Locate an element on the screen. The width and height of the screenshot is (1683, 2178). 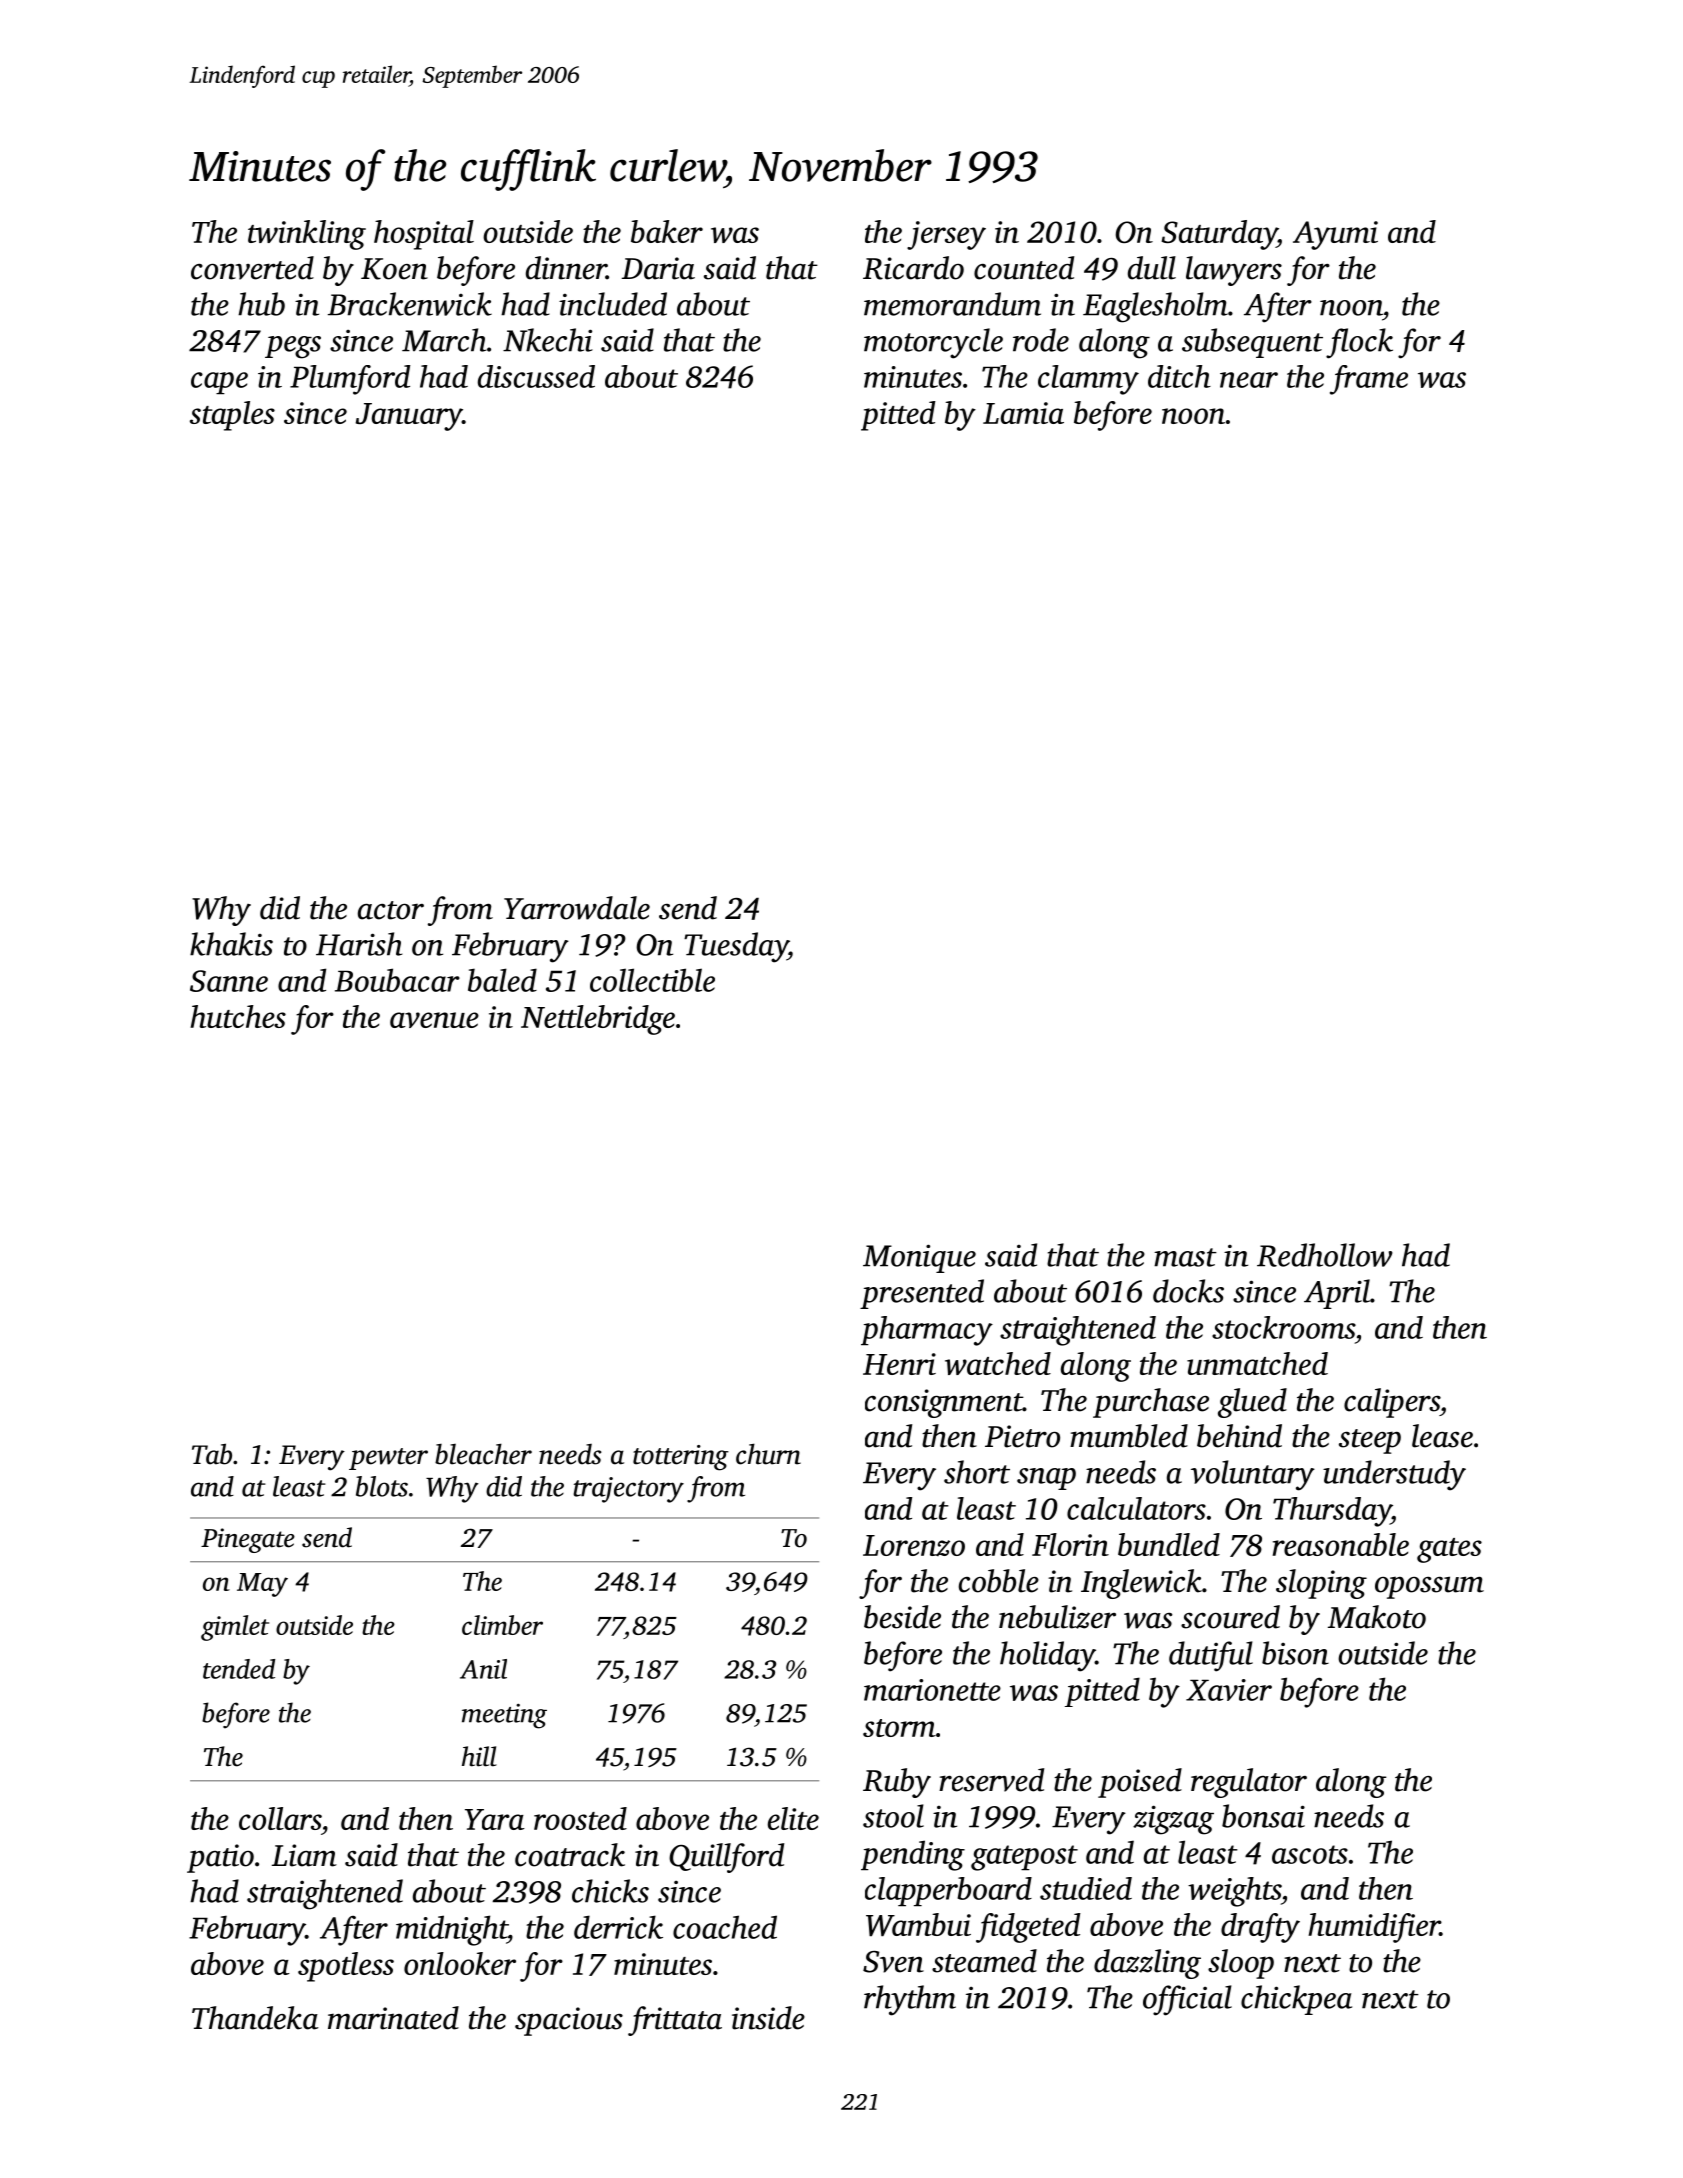
Daria is located at coordinates (658, 268).
